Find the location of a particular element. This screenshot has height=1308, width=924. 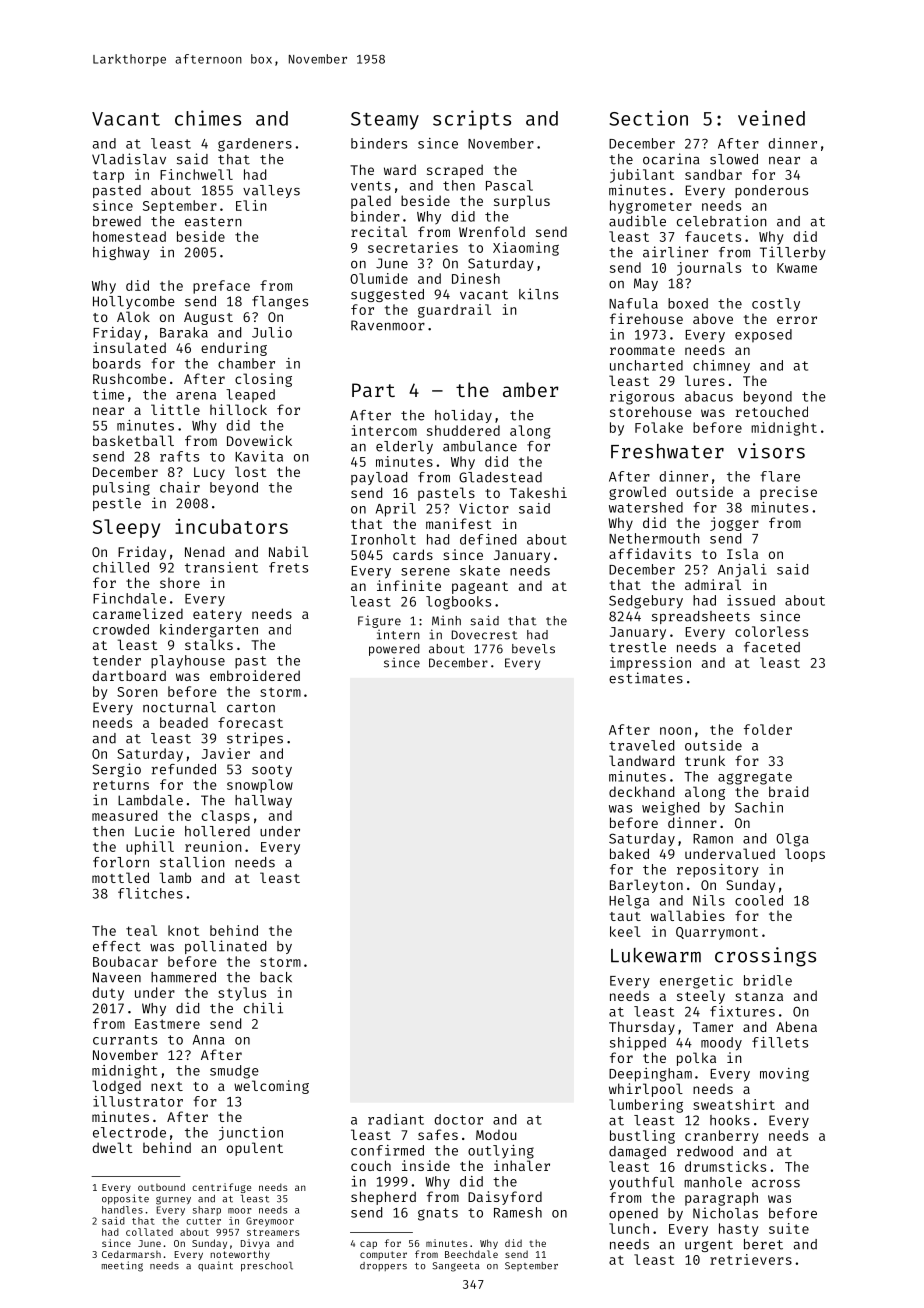

next is located at coordinates (167, 1086).
